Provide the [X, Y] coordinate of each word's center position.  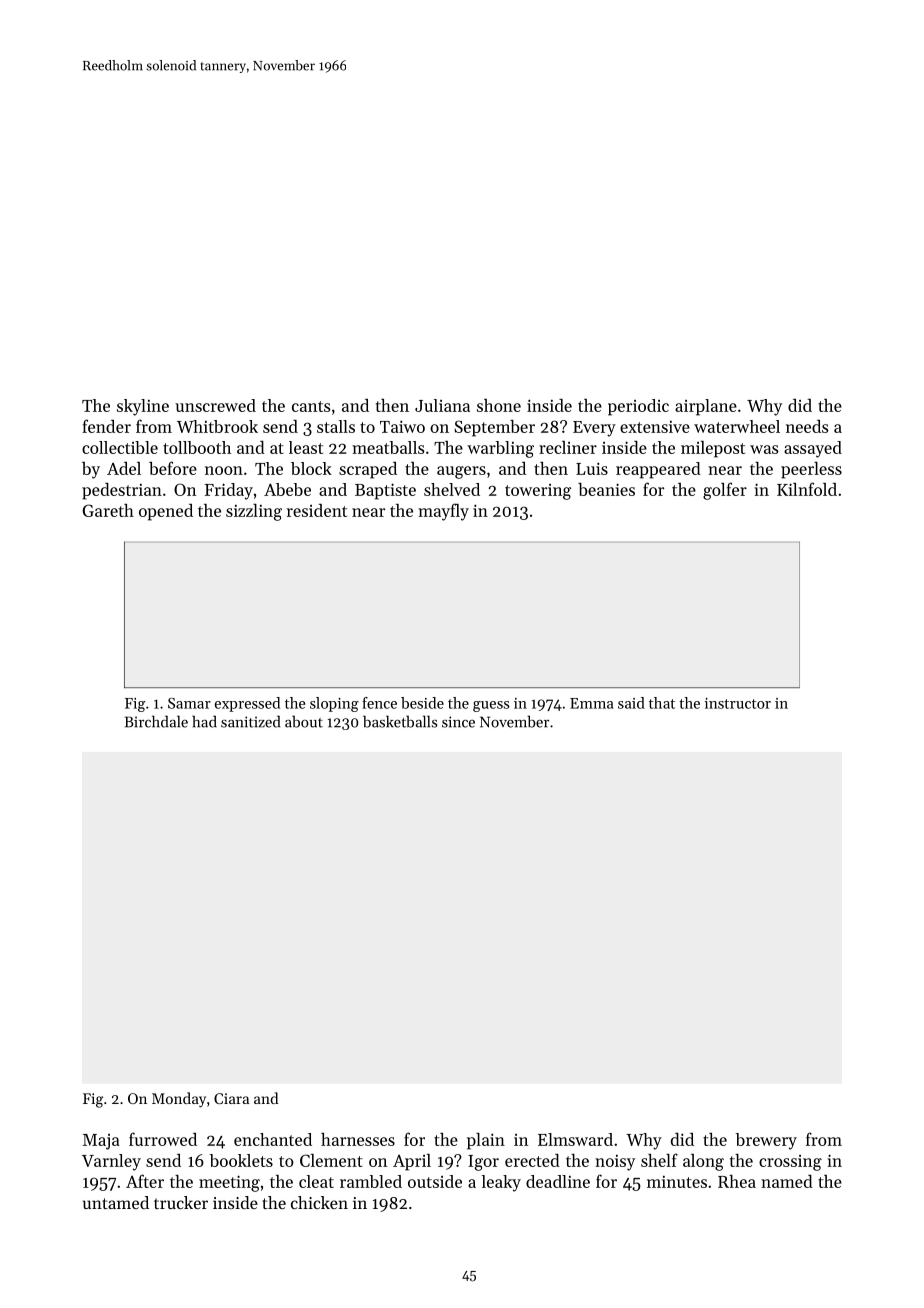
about [304, 721]
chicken [319, 1202]
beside [422, 703]
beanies [606, 489]
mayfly [443, 512]
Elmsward [575, 1139]
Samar [189, 703]
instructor [738, 703]
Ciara [231, 1098]
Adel [124, 468]
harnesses [358, 1139]
